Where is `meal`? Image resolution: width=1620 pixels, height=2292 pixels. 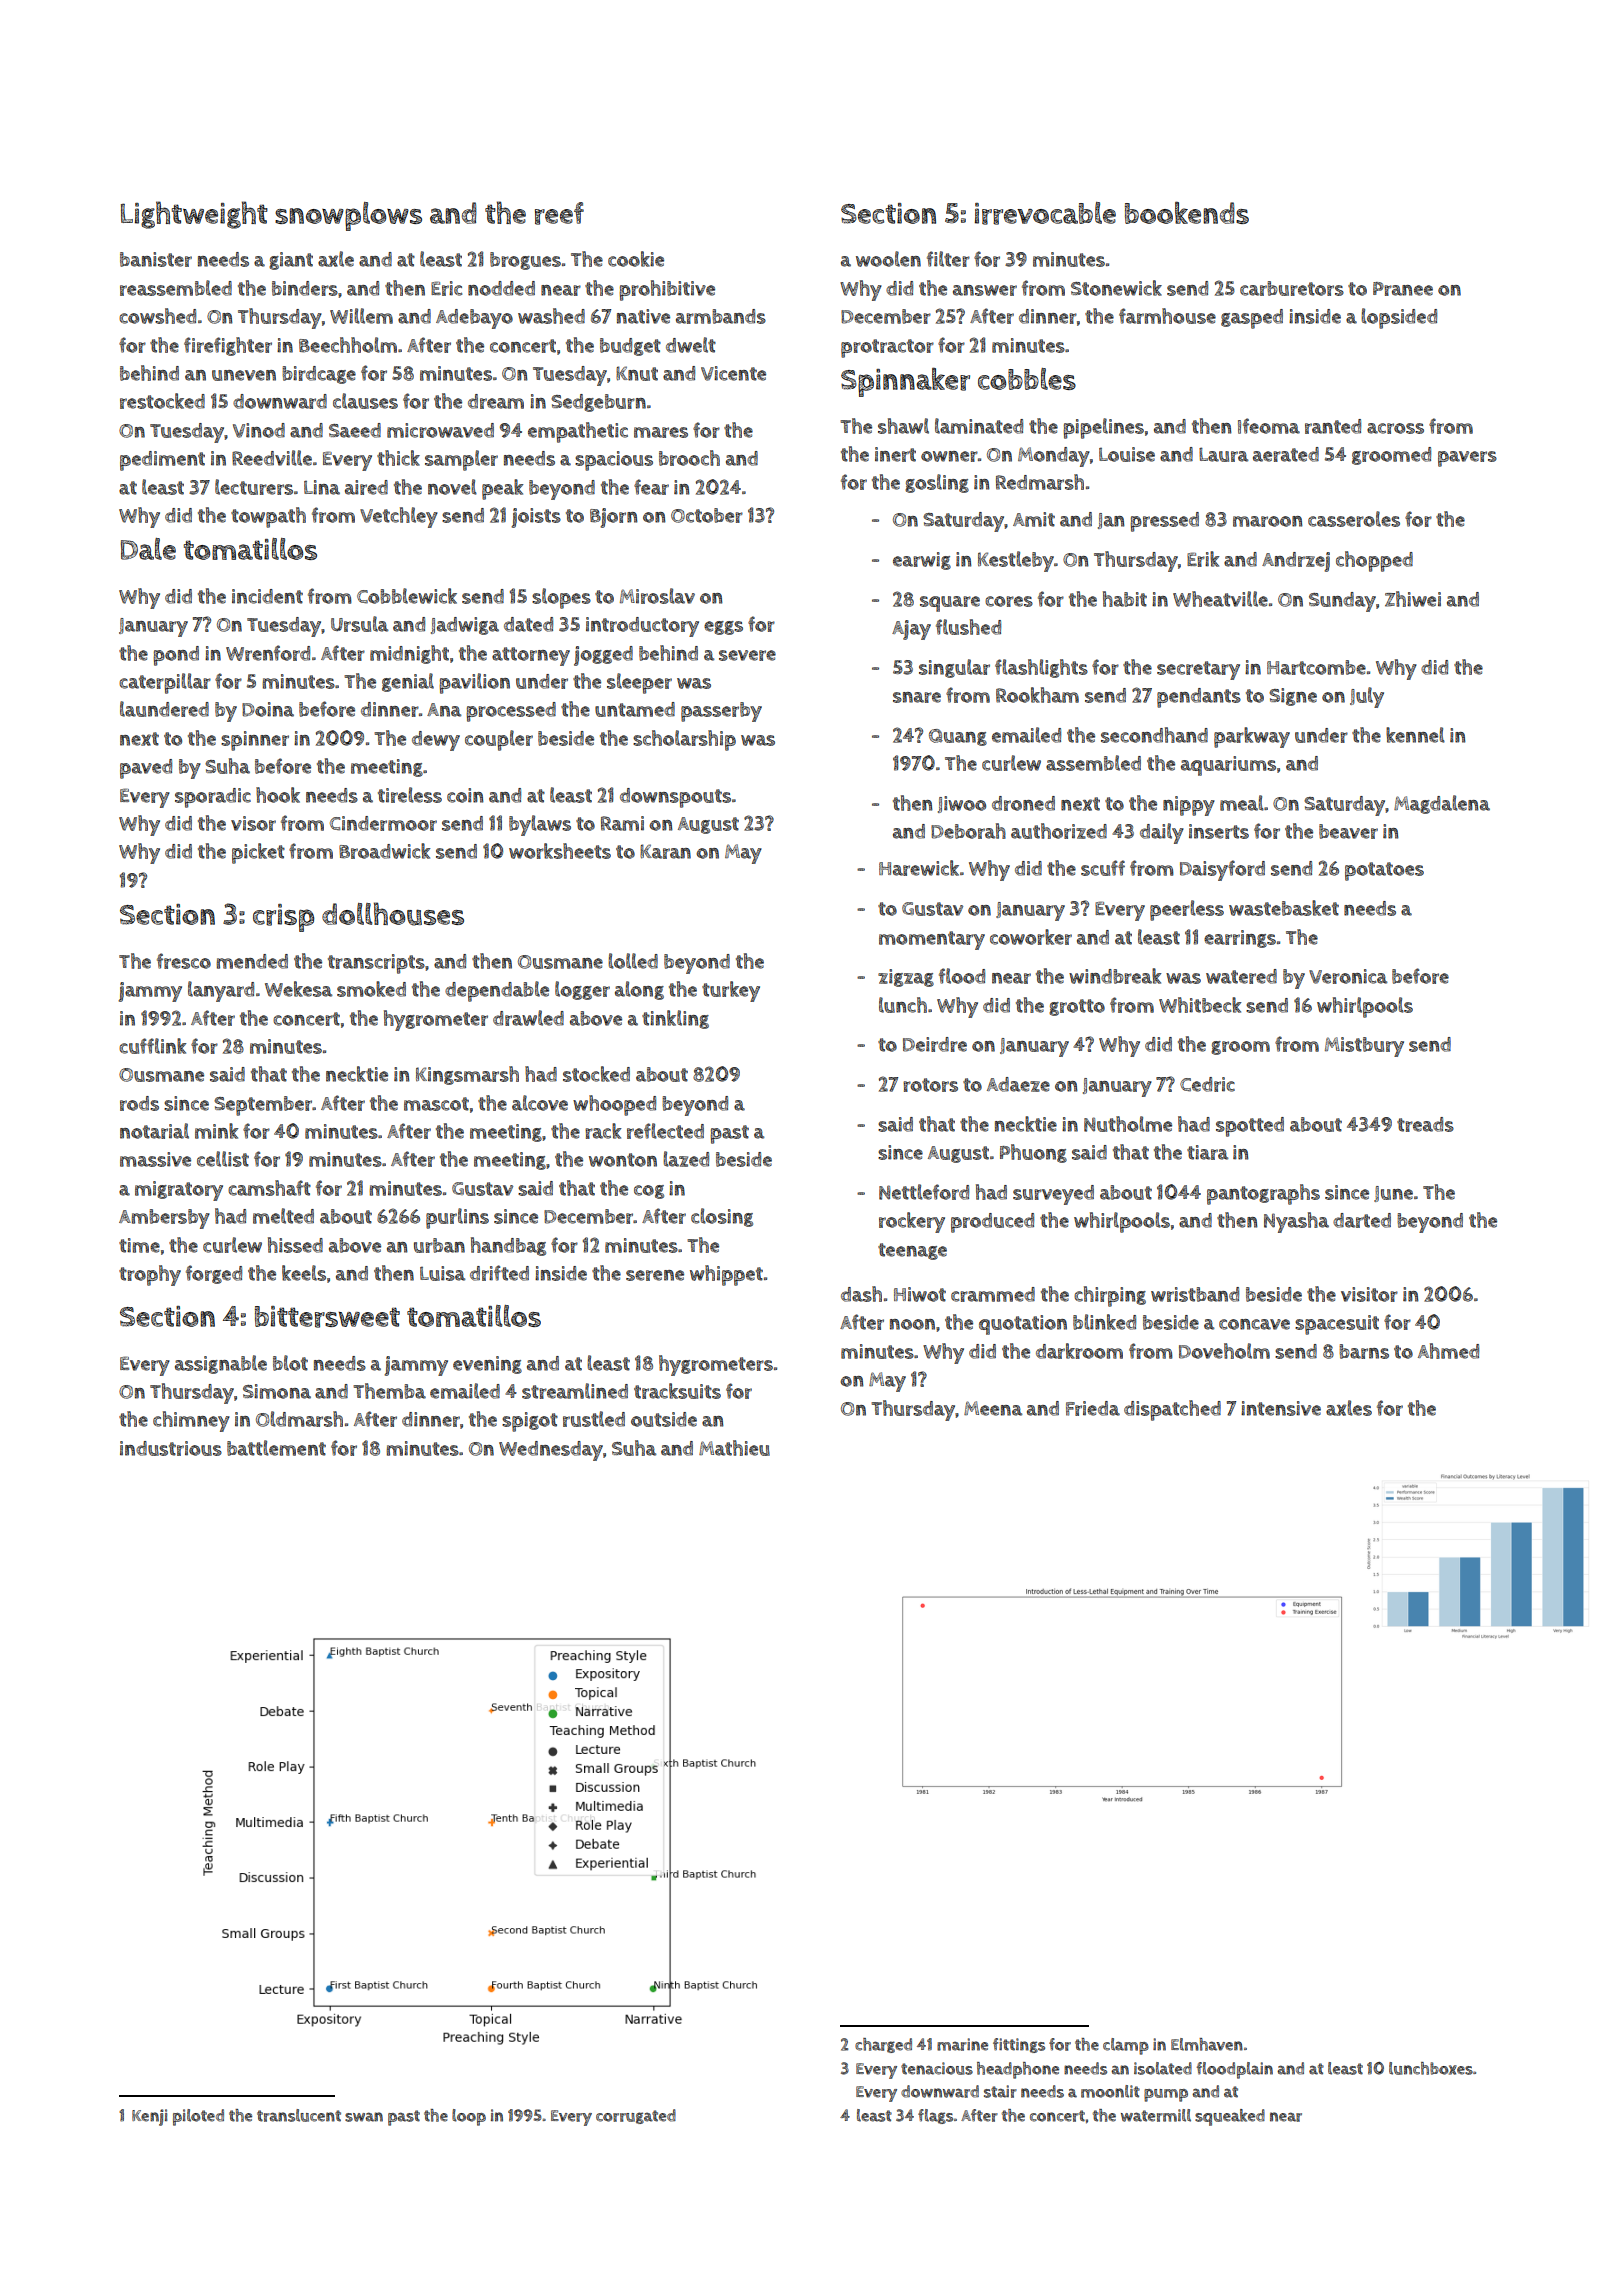
meal is located at coordinates (1242, 803).
